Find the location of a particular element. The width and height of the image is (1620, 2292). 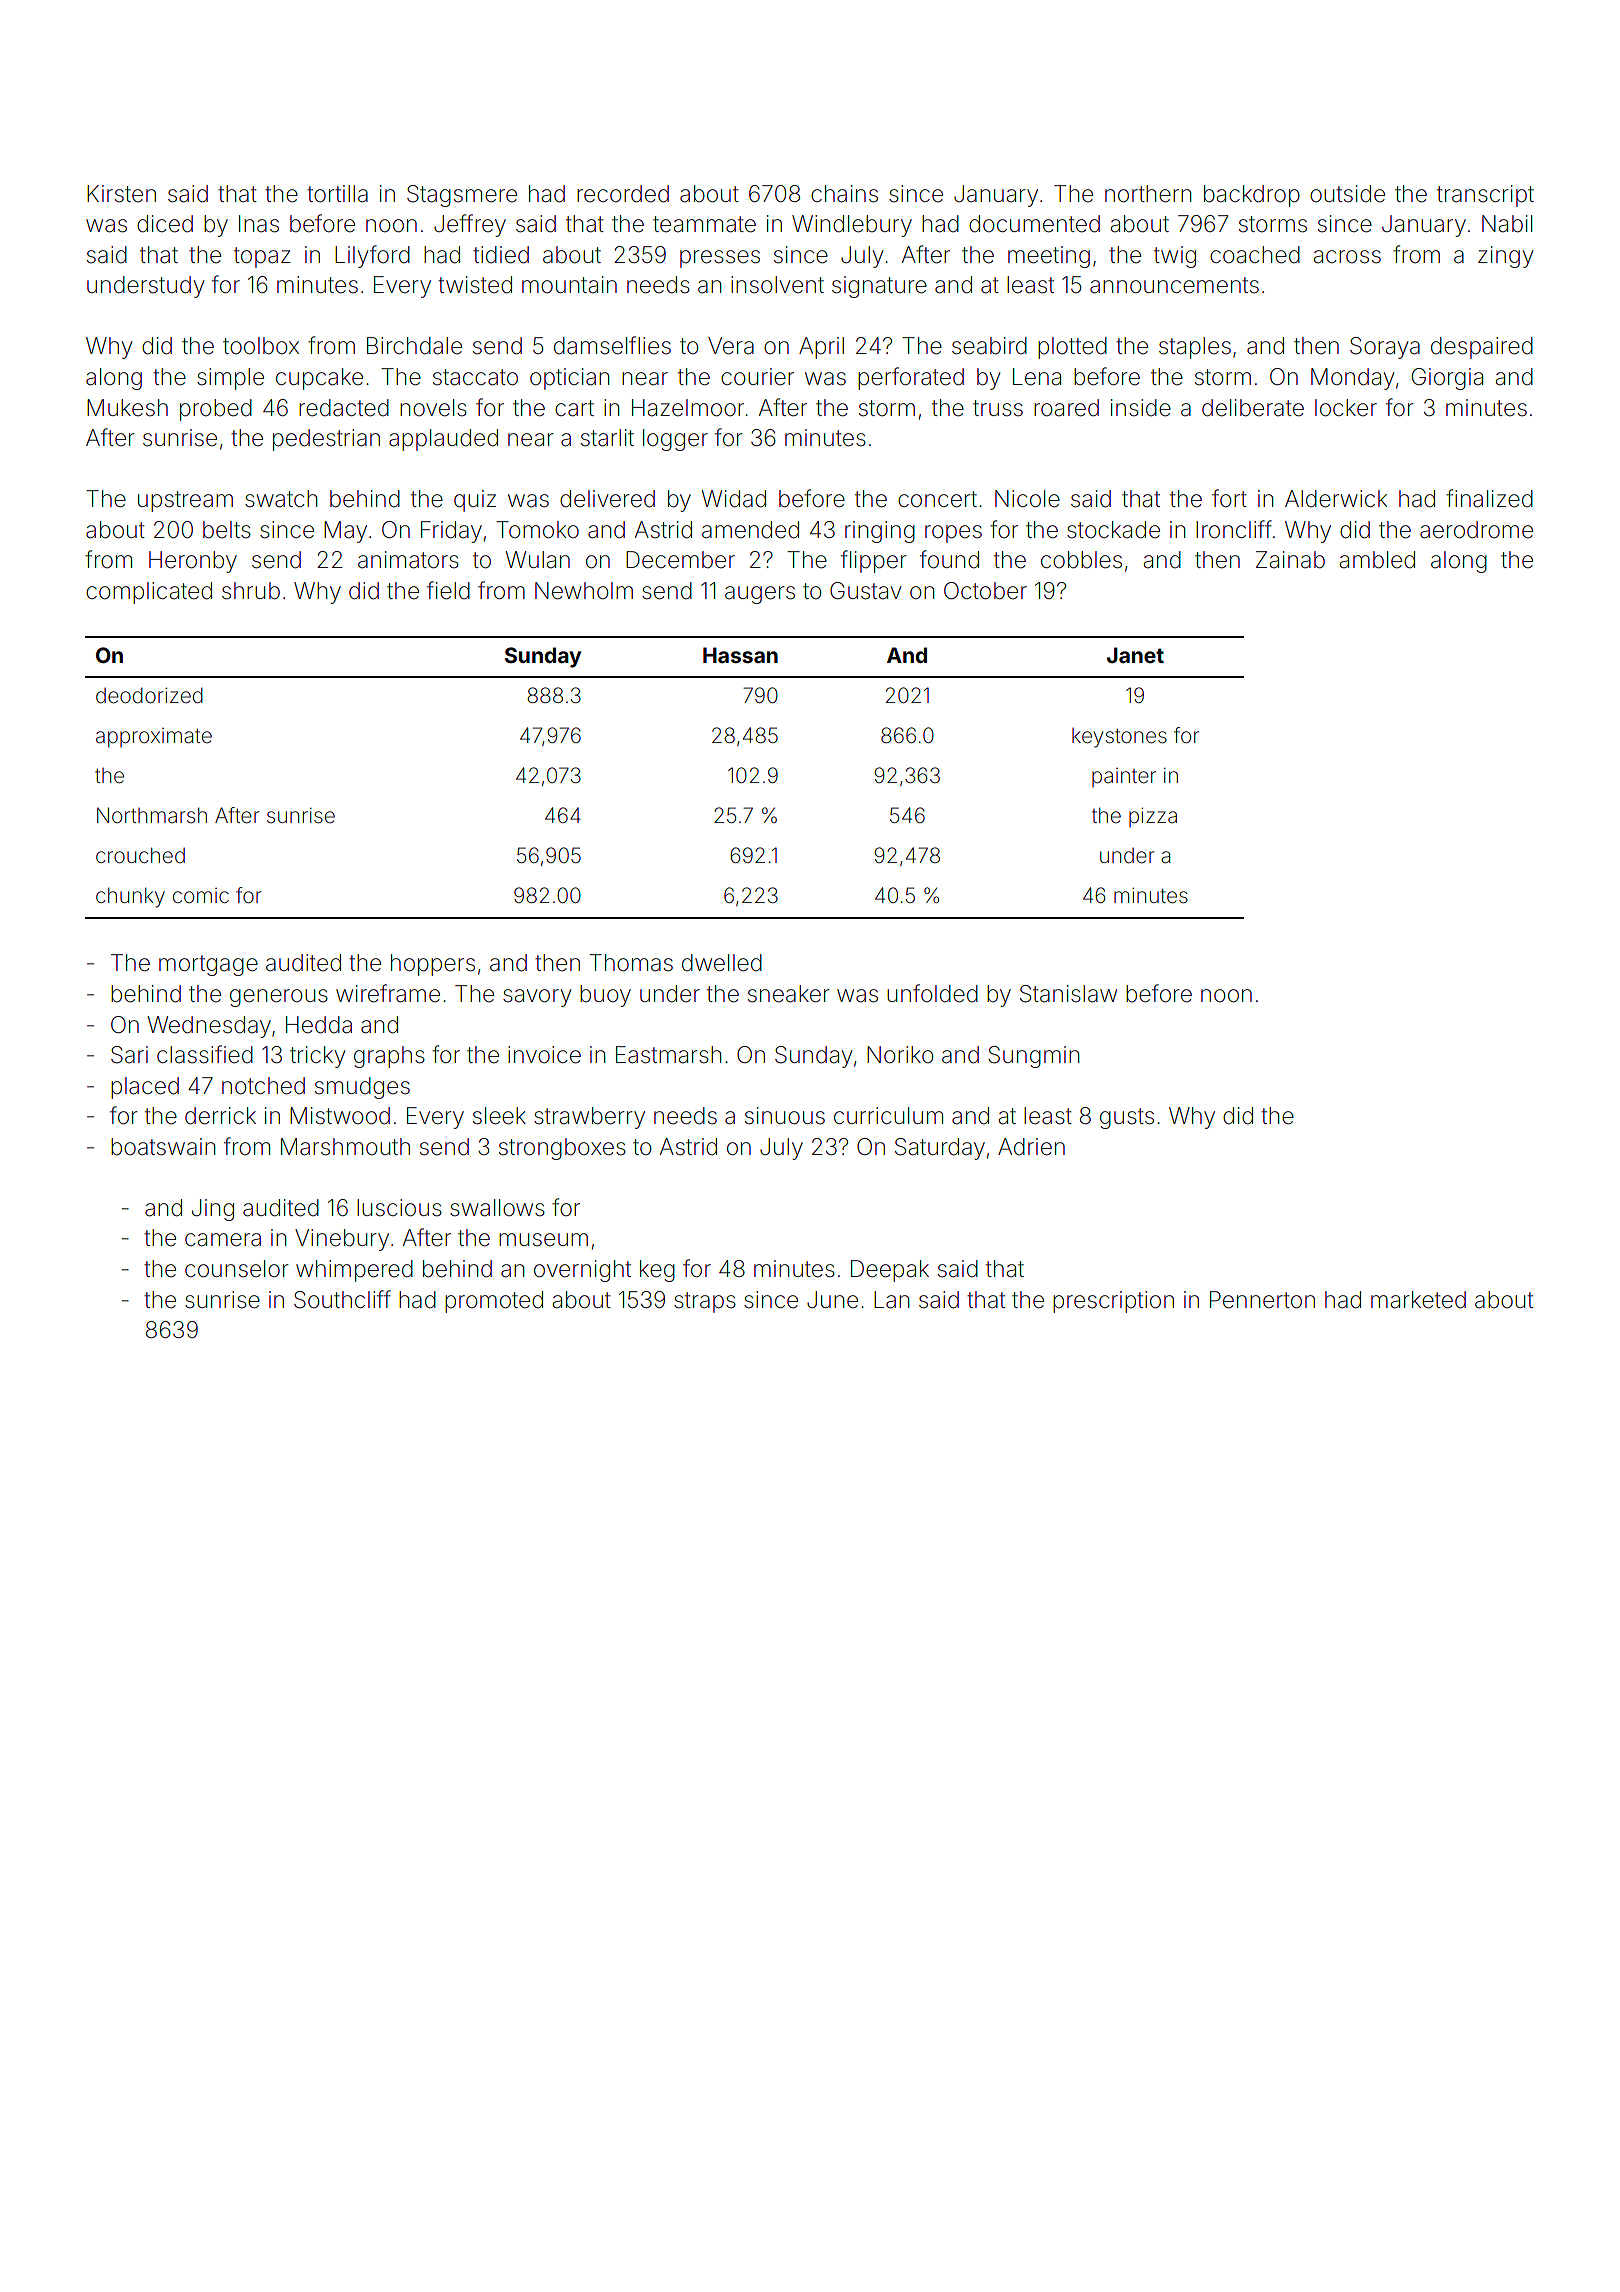

truss is located at coordinates (998, 408).
